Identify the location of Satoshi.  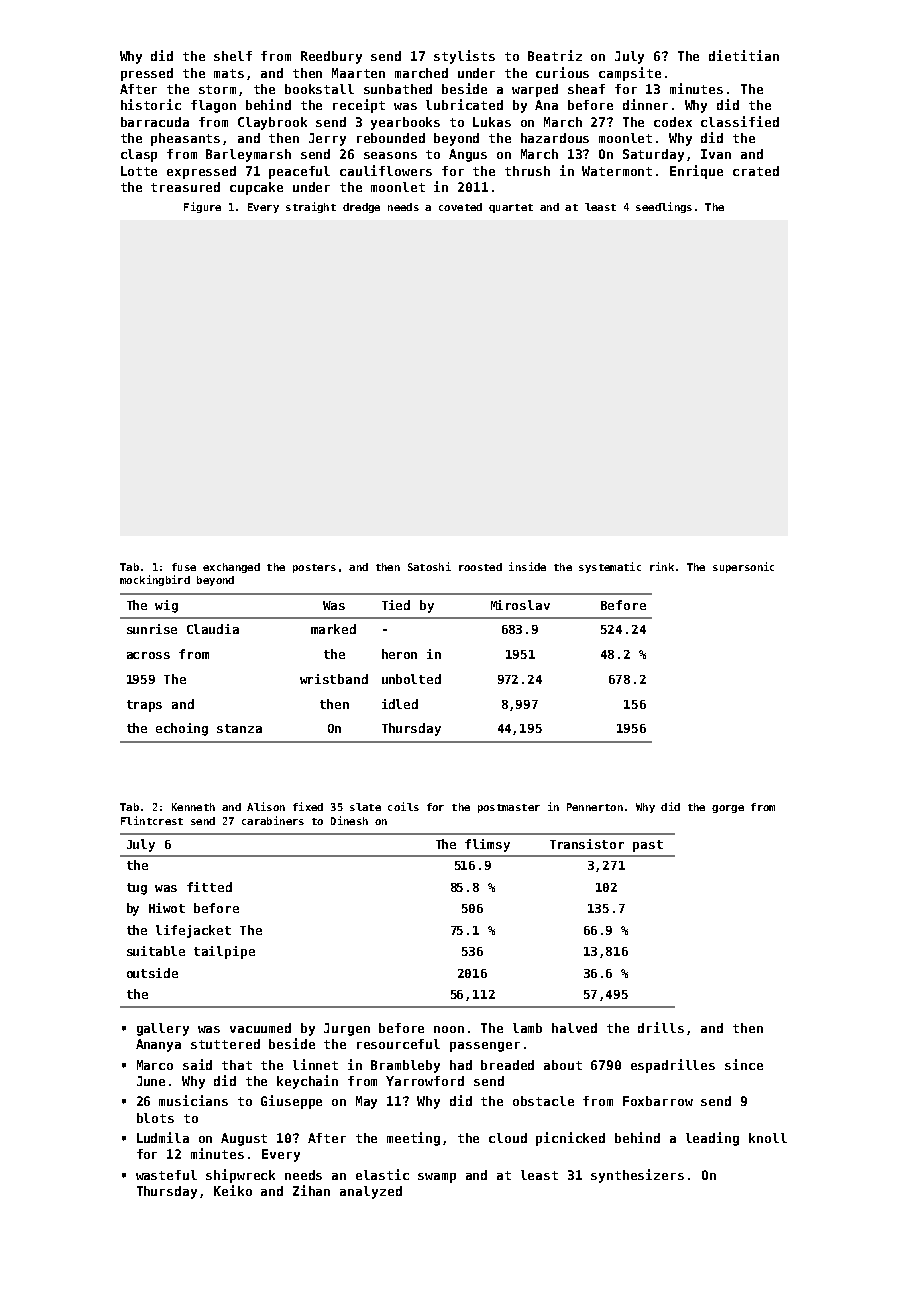
(429, 566).
